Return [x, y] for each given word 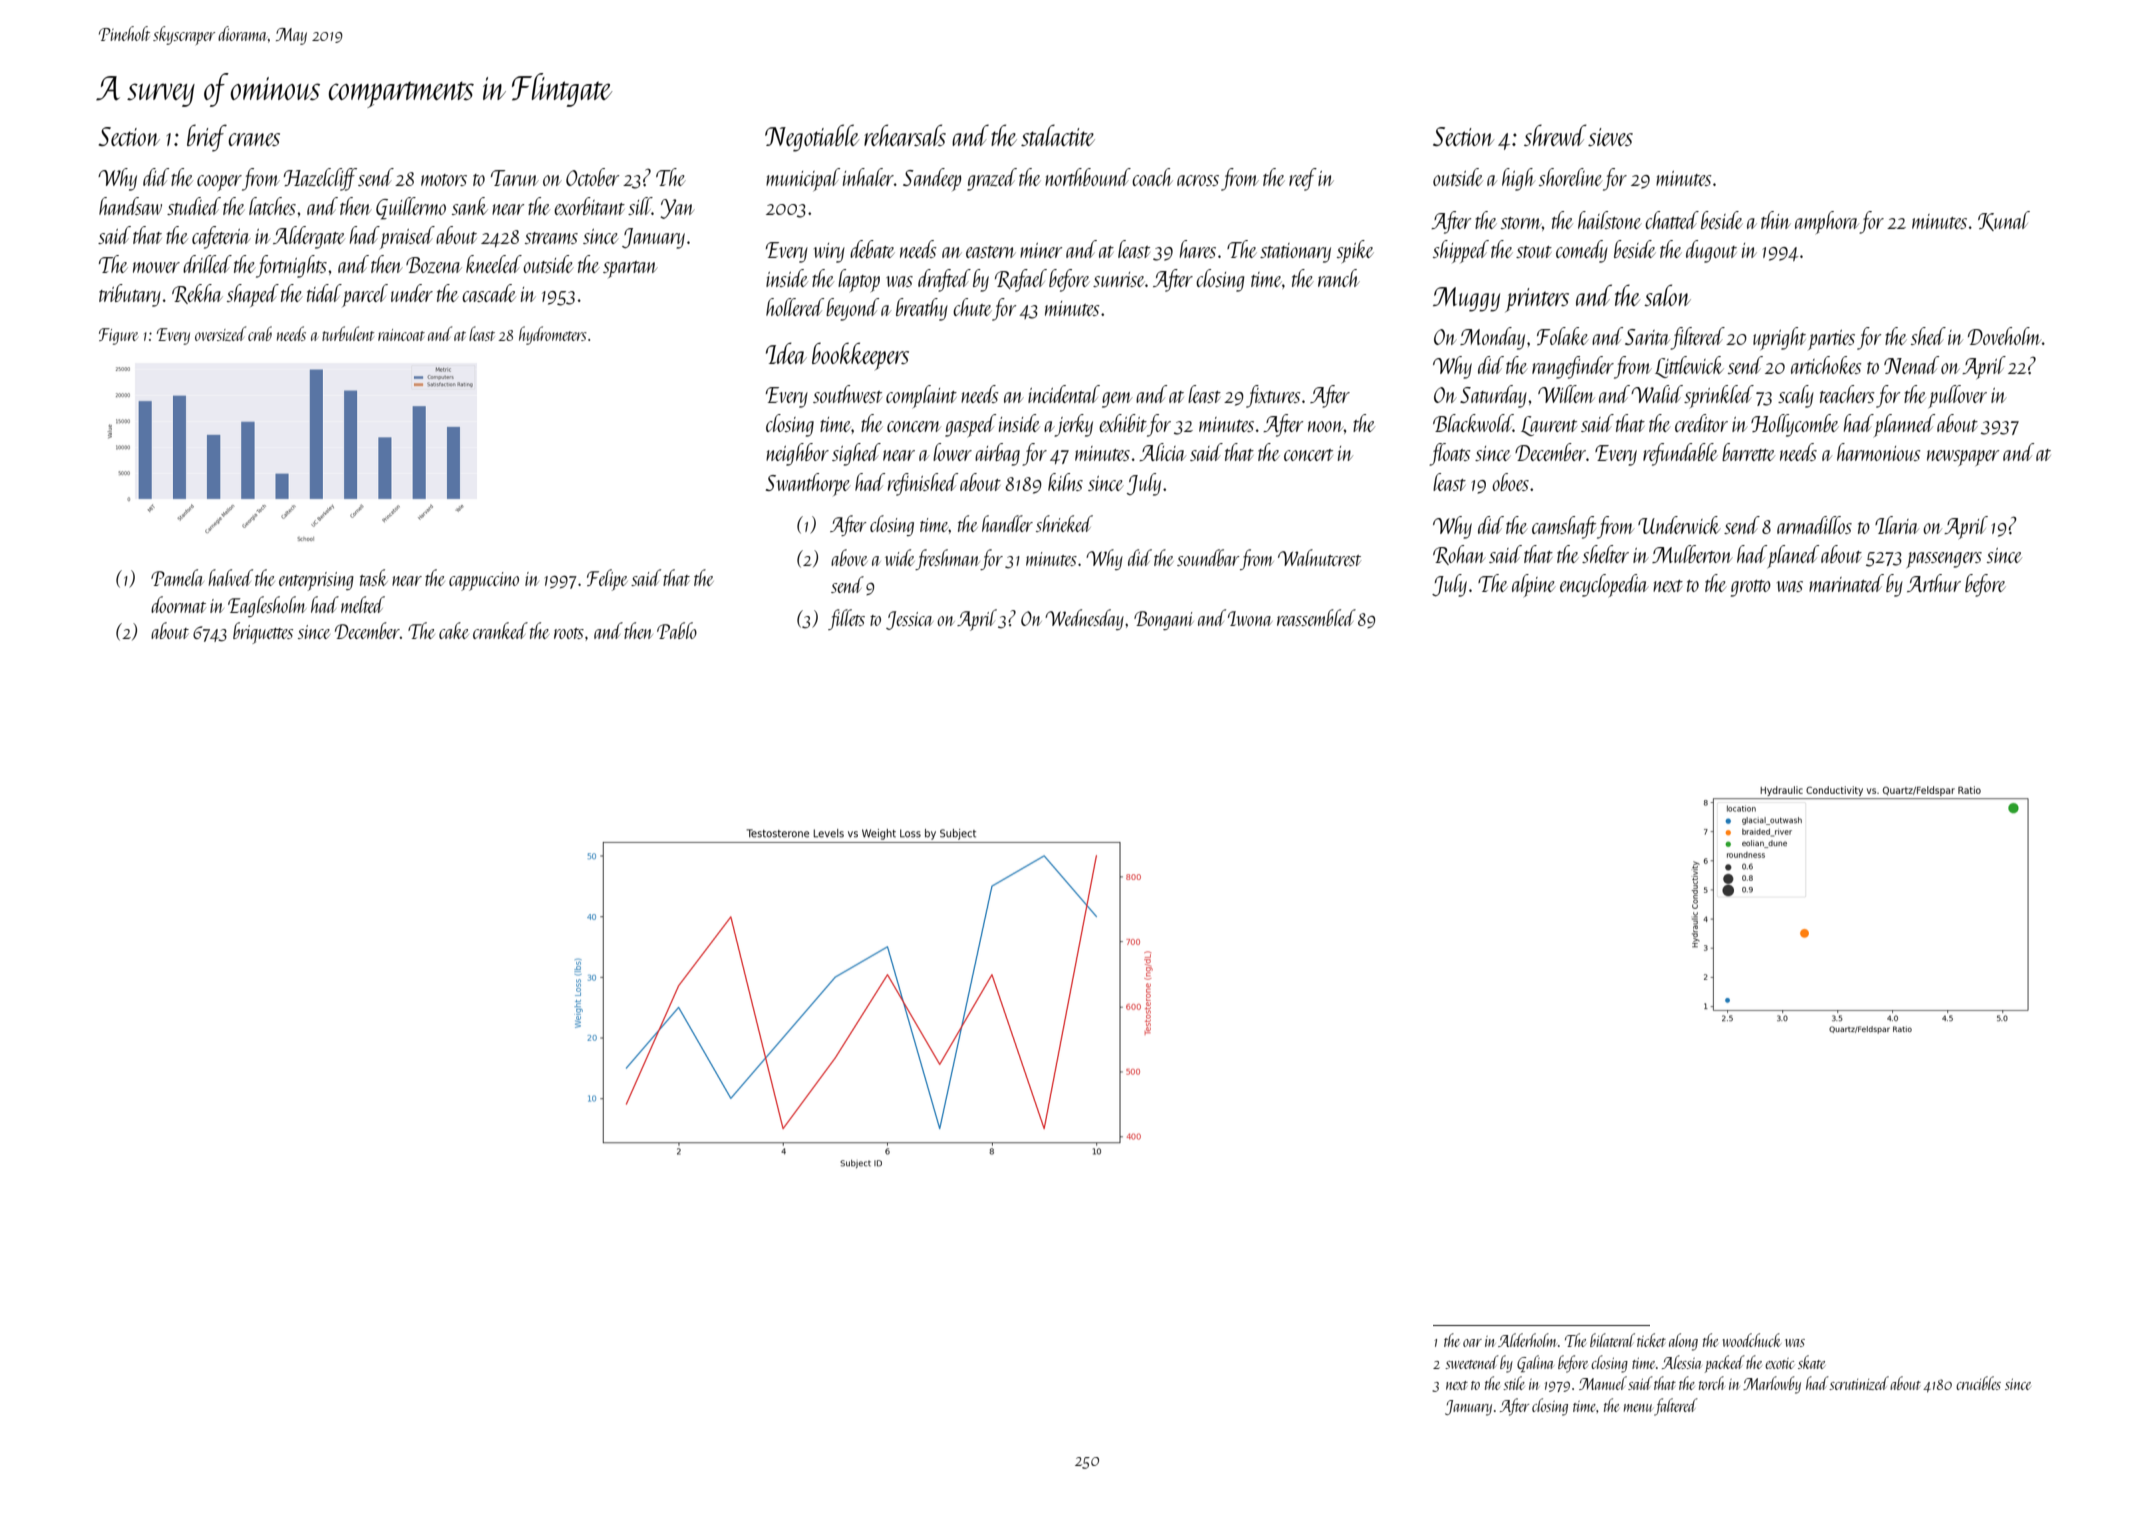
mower [156, 267]
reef [1303, 179]
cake [454, 630]
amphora [1827, 222]
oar [1472, 1343]
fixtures [1273, 396]
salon [1667, 295]
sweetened [1472, 1362]
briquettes [263, 633]
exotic [1779, 1363]
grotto [1751, 588]
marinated [1846, 583]
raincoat [401, 335]
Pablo [677, 630]
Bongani [1164, 620]
